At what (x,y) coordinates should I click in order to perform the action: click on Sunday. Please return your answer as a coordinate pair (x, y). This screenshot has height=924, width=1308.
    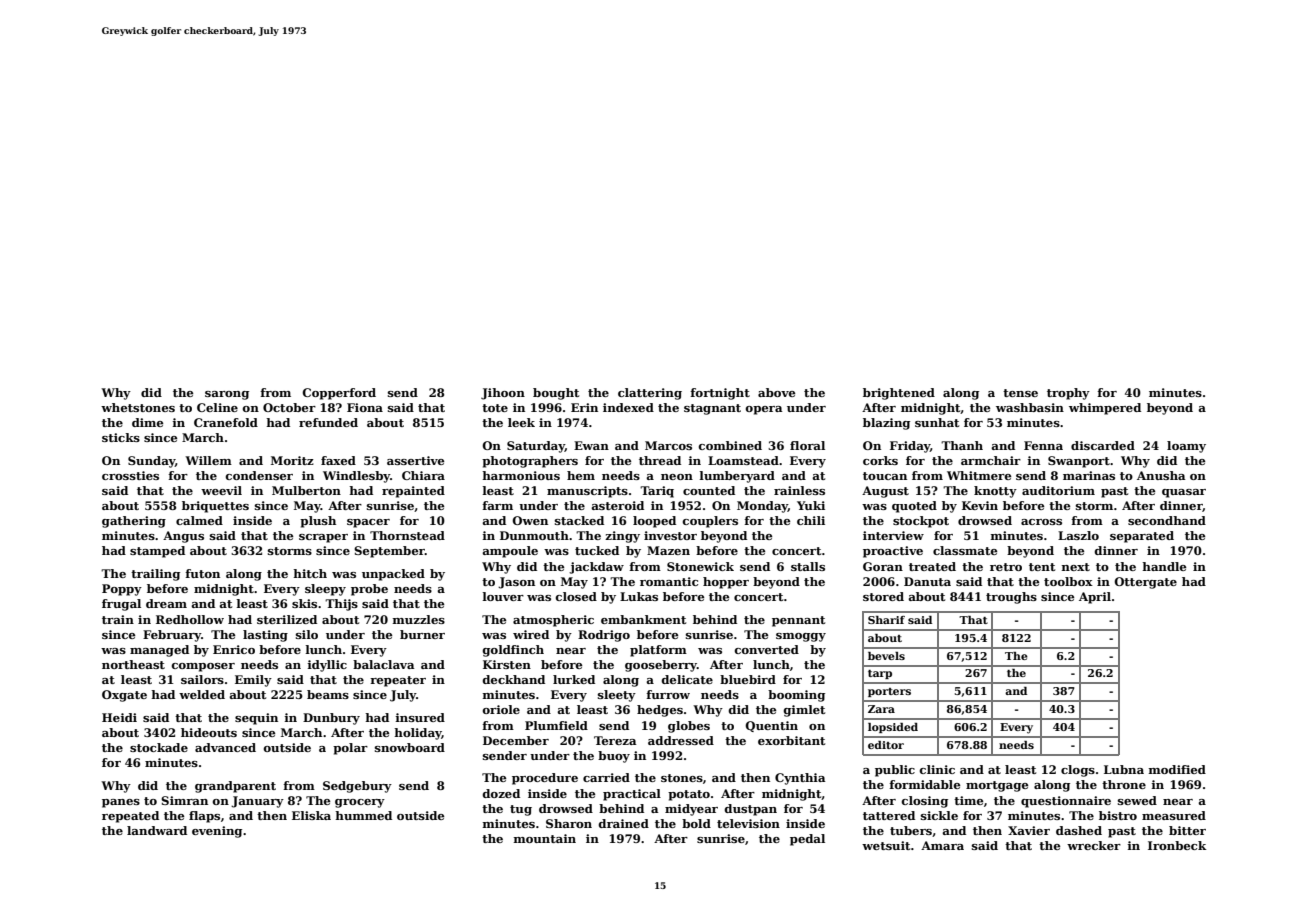
    Looking at the image, I should click on (151, 462).
